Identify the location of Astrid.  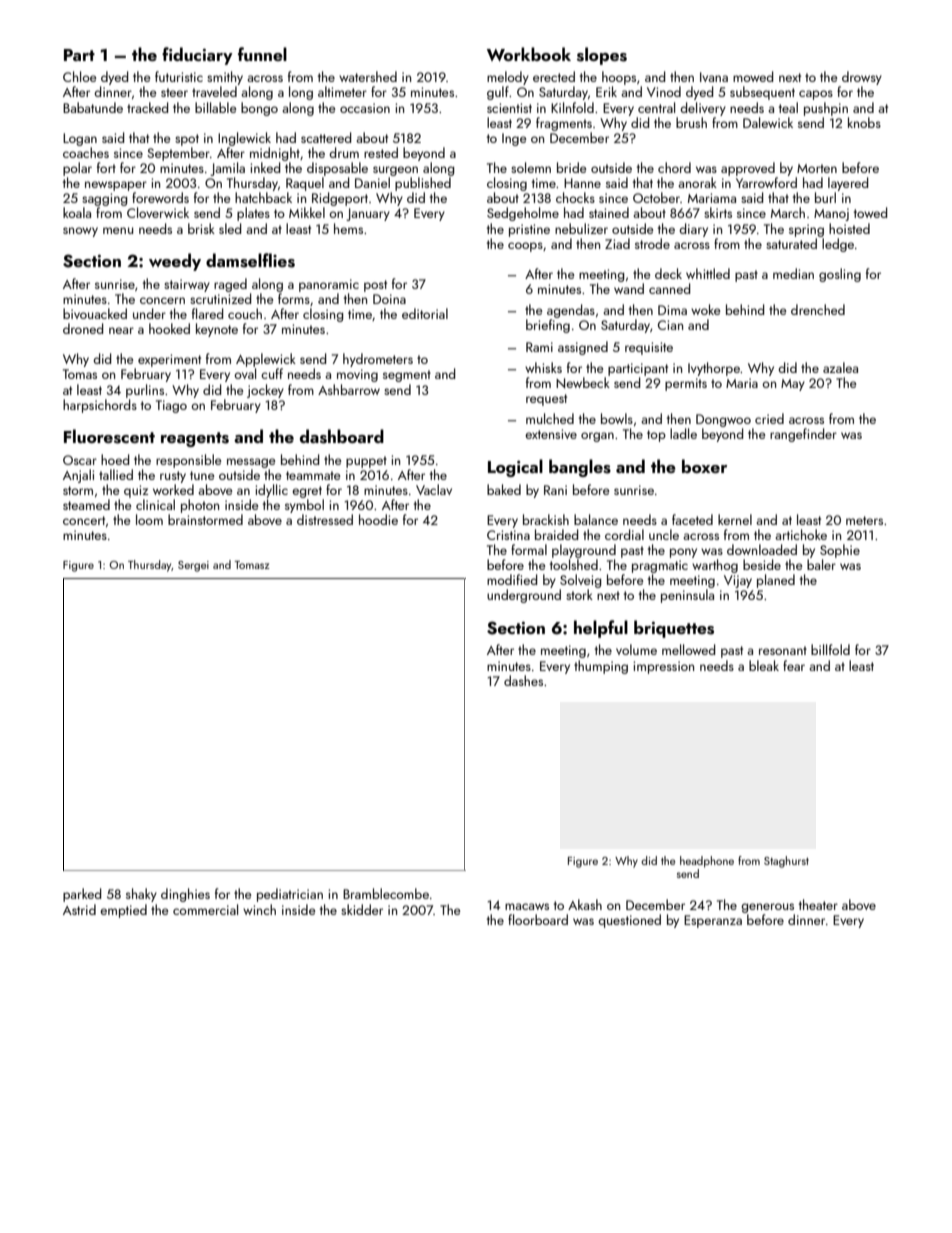
(79, 909).
